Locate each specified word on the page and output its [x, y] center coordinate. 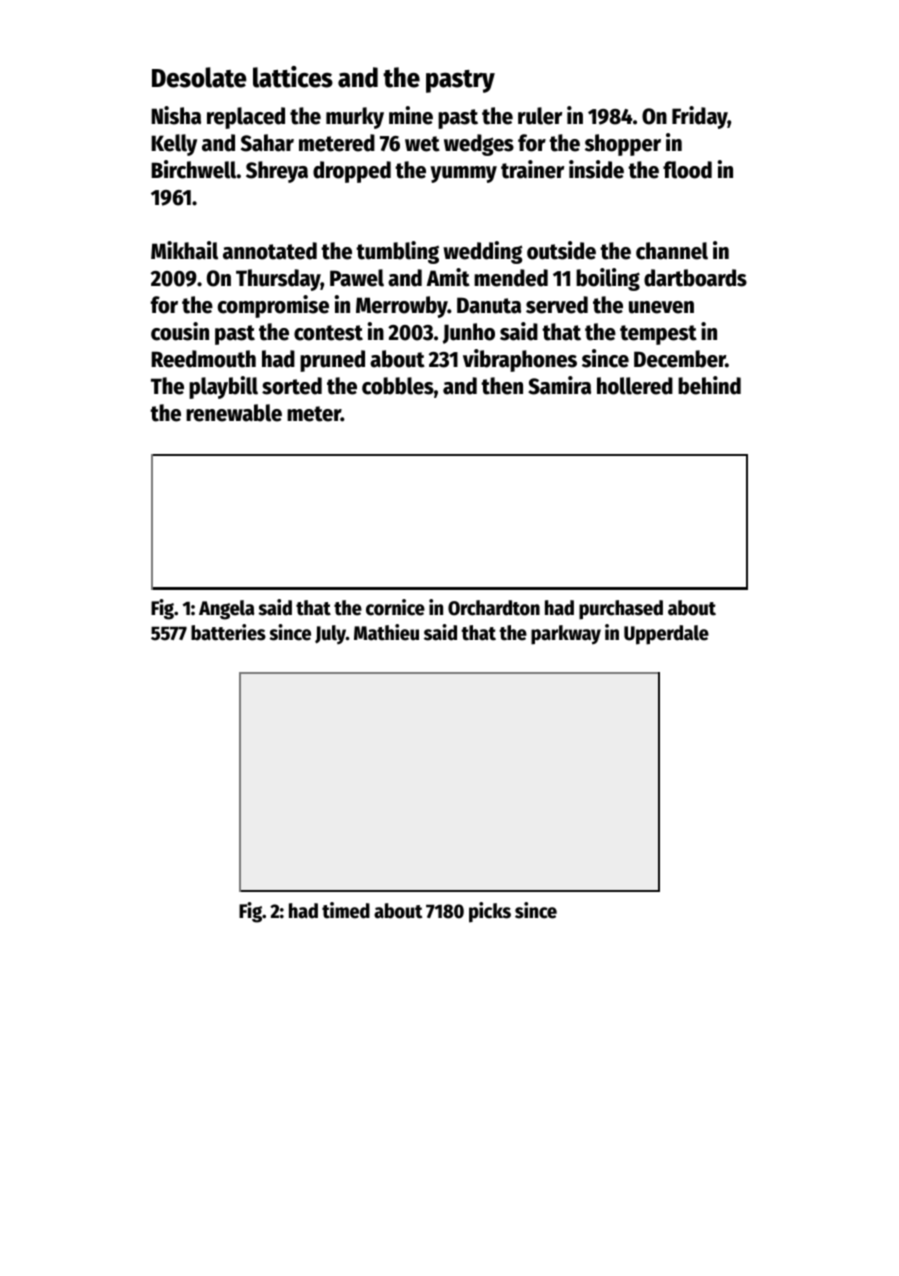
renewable [234, 413]
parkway [566, 635]
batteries [228, 632]
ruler [540, 116]
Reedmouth [203, 359]
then [502, 386]
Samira [559, 385]
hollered [635, 386]
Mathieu [386, 632]
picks [490, 912]
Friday [700, 117]
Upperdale [666, 635]
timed [346, 910]
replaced [246, 118]
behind [709, 385]
